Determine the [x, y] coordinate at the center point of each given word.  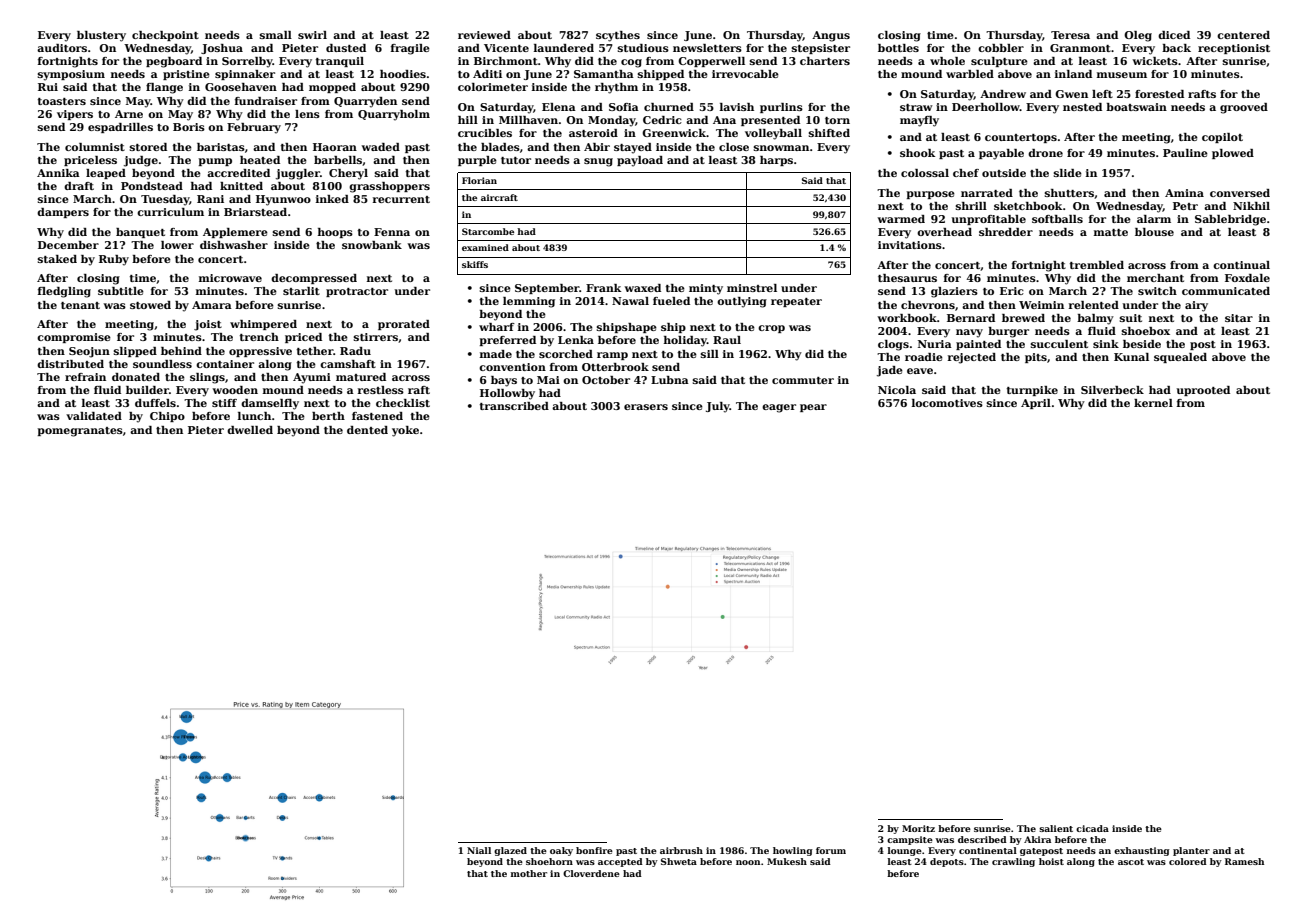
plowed [1233, 154]
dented [367, 430]
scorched [566, 354]
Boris [189, 127]
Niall [479, 850]
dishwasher [234, 245]
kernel [1153, 403]
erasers [646, 407]
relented [1094, 305]
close [734, 147]
